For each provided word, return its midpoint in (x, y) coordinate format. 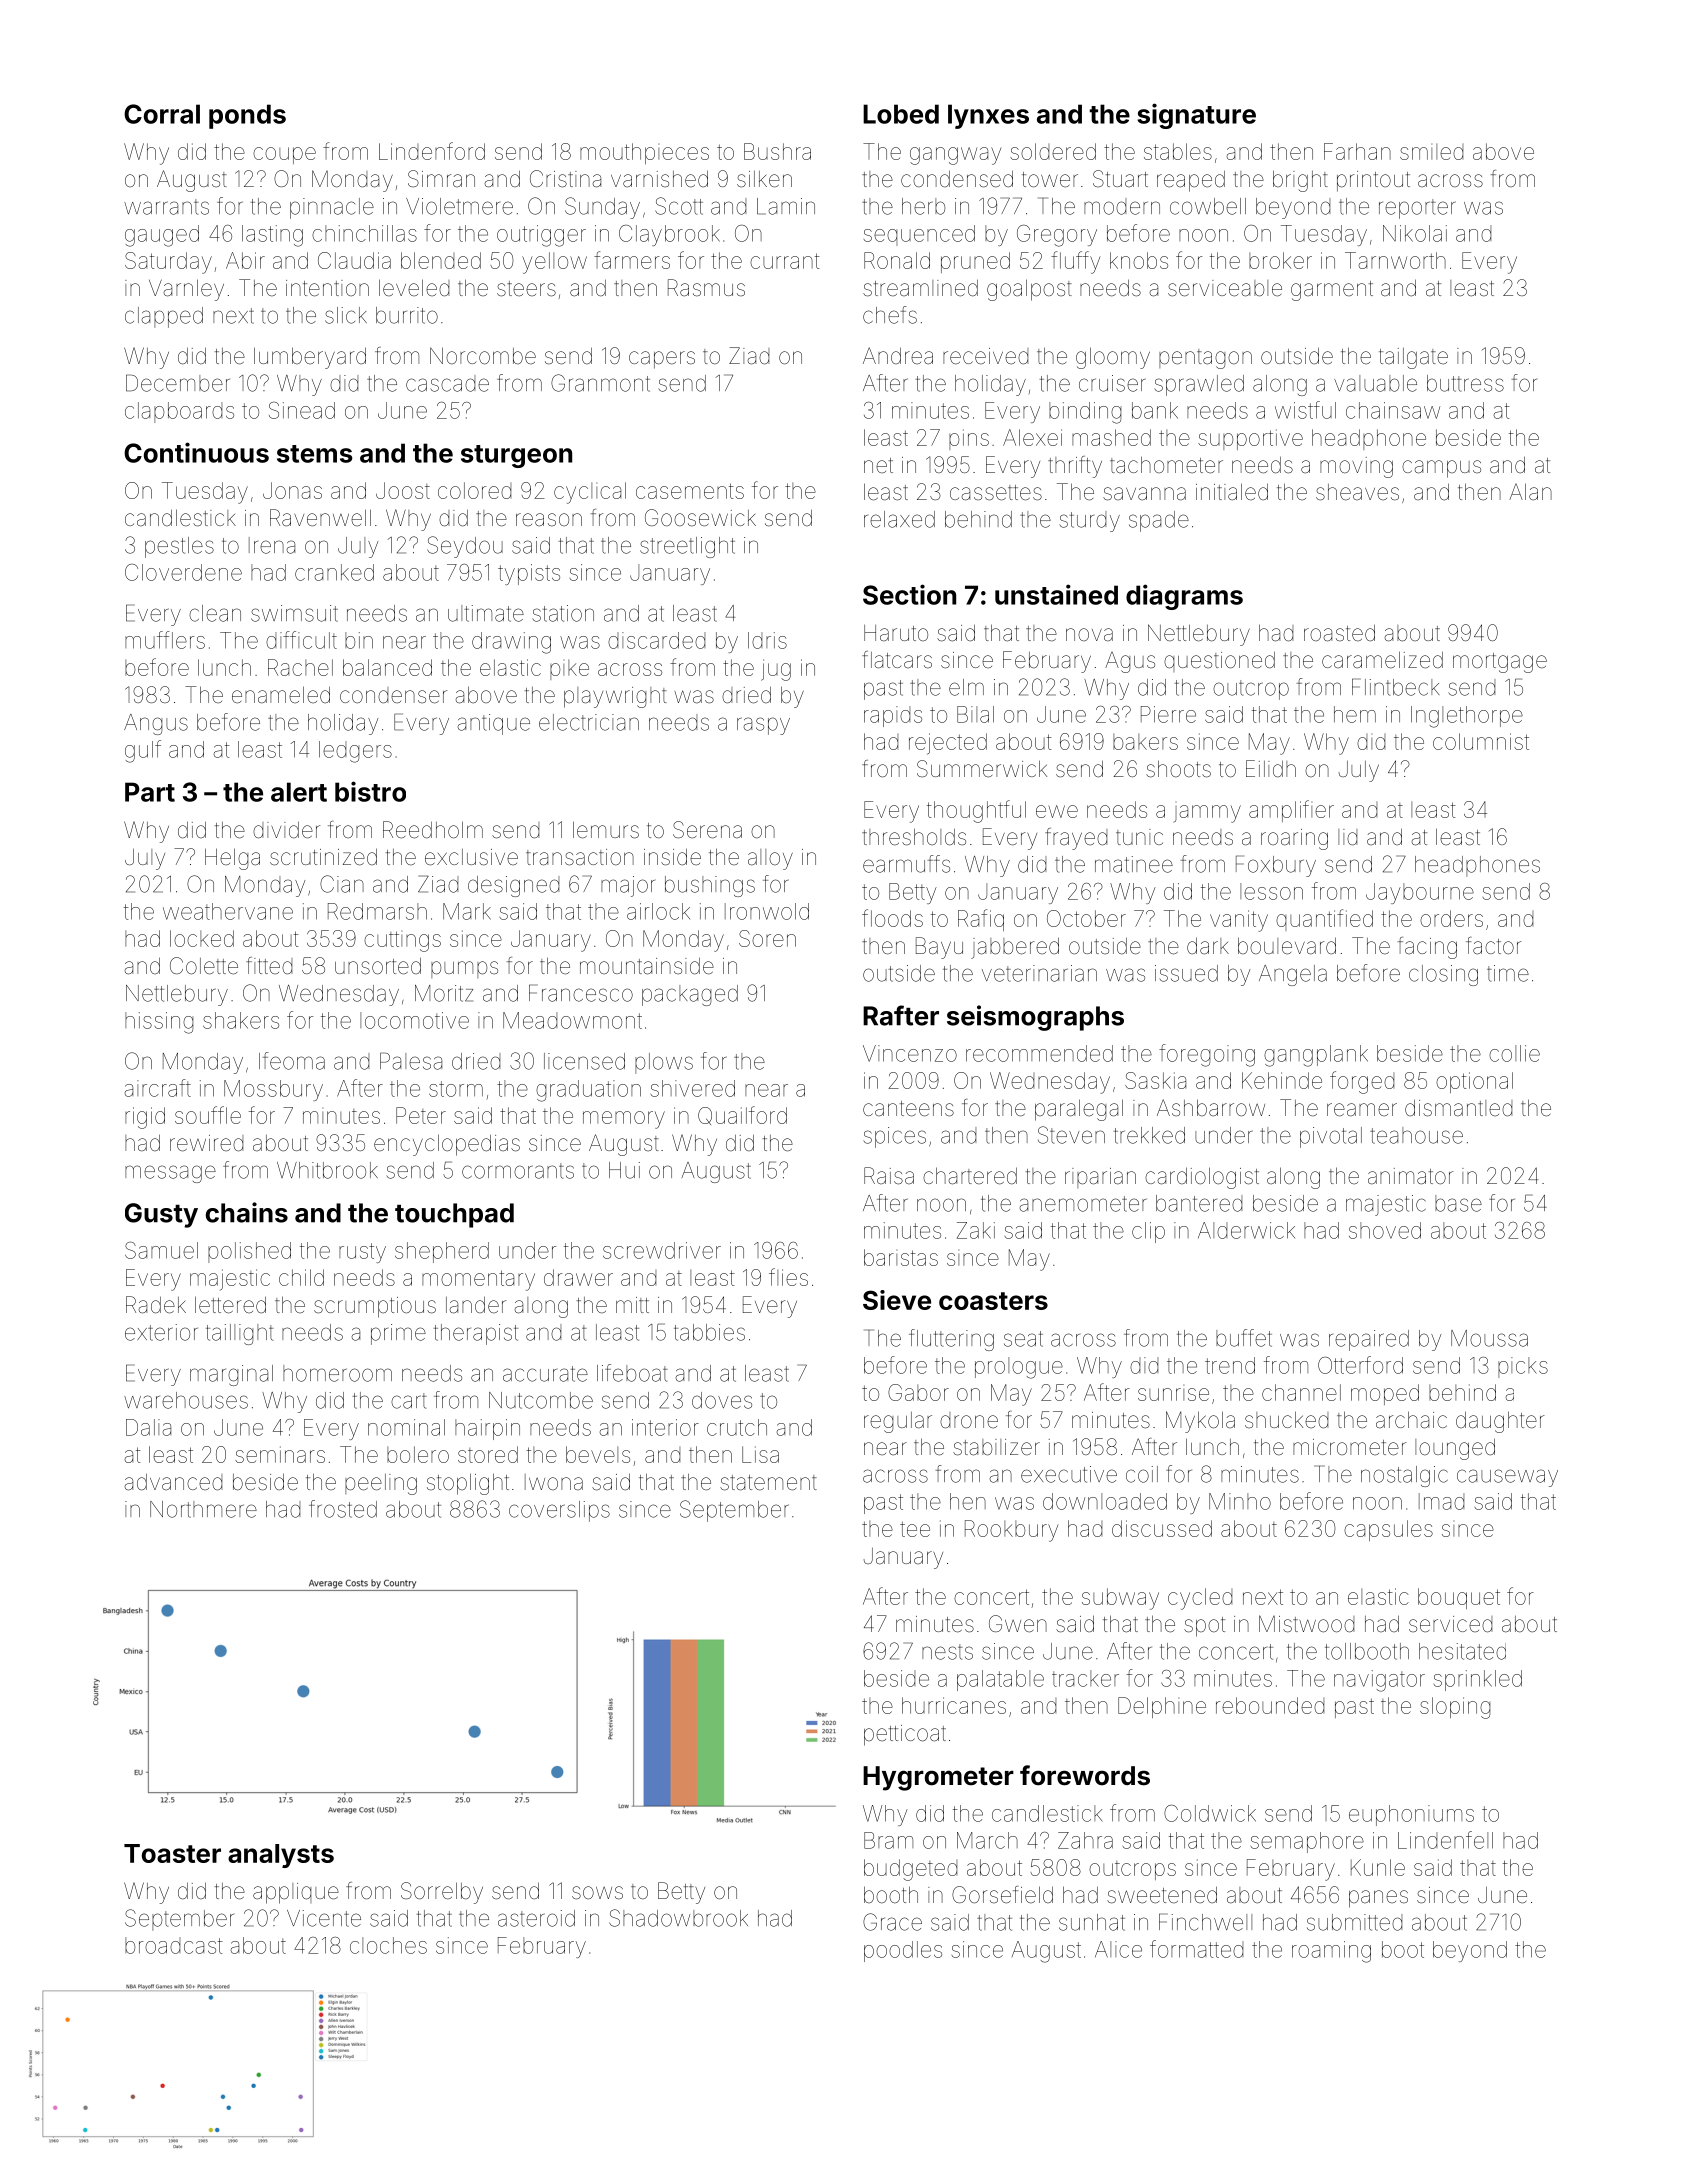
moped (1385, 1394)
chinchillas (364, 233)
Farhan (1357, 151)
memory (624, 1120)
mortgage (1500, 663)
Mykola (1200, 1422)
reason (549, 520)
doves (722, 1400)
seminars (280, 1454)
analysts (281, 1856)
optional (1474, 1082)
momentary (478, 1280)
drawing (511, 643)
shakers (241, 1020)
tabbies (709, 1332)
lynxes (988, 116)
